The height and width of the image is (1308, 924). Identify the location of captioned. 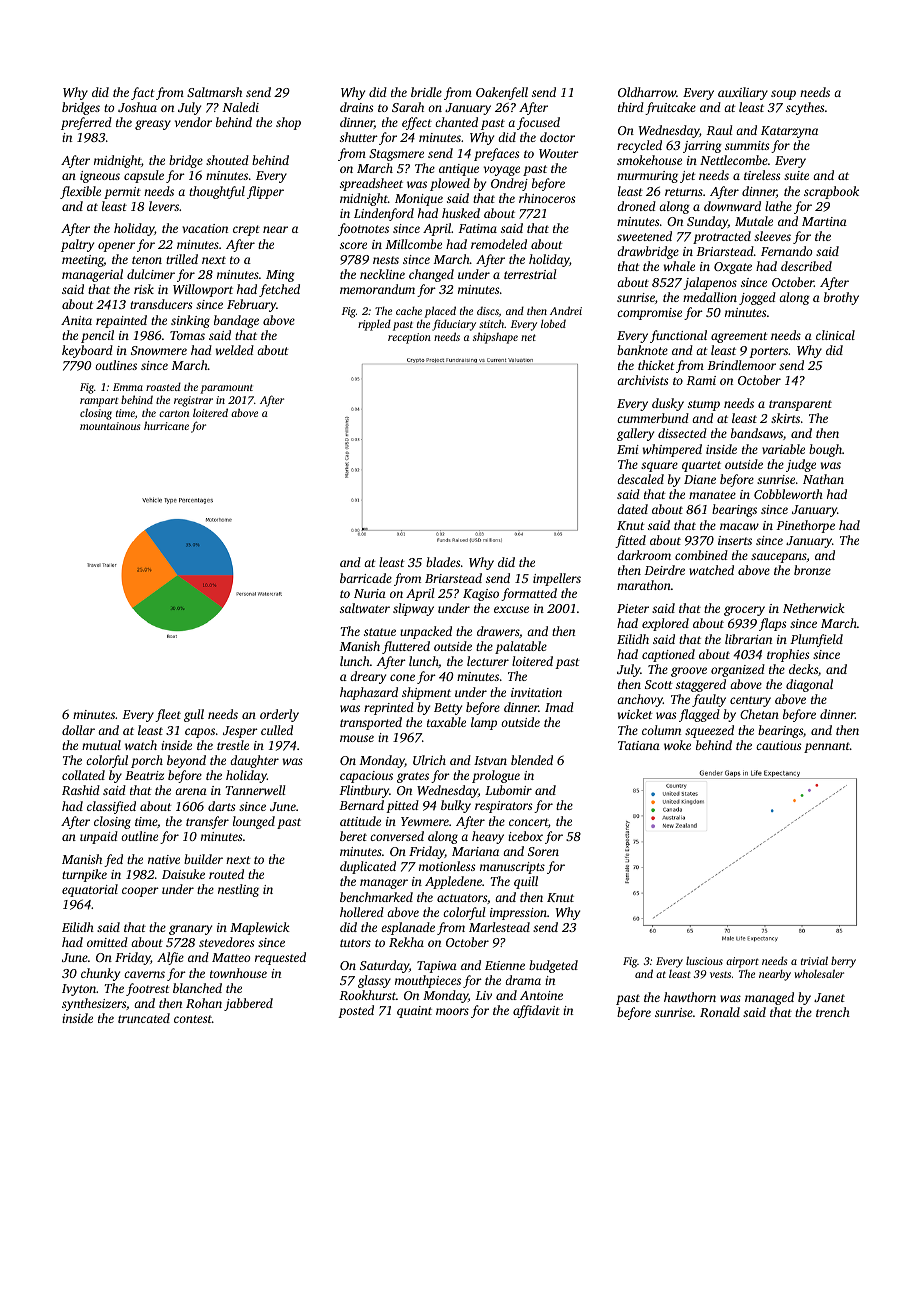
(668, 655).
